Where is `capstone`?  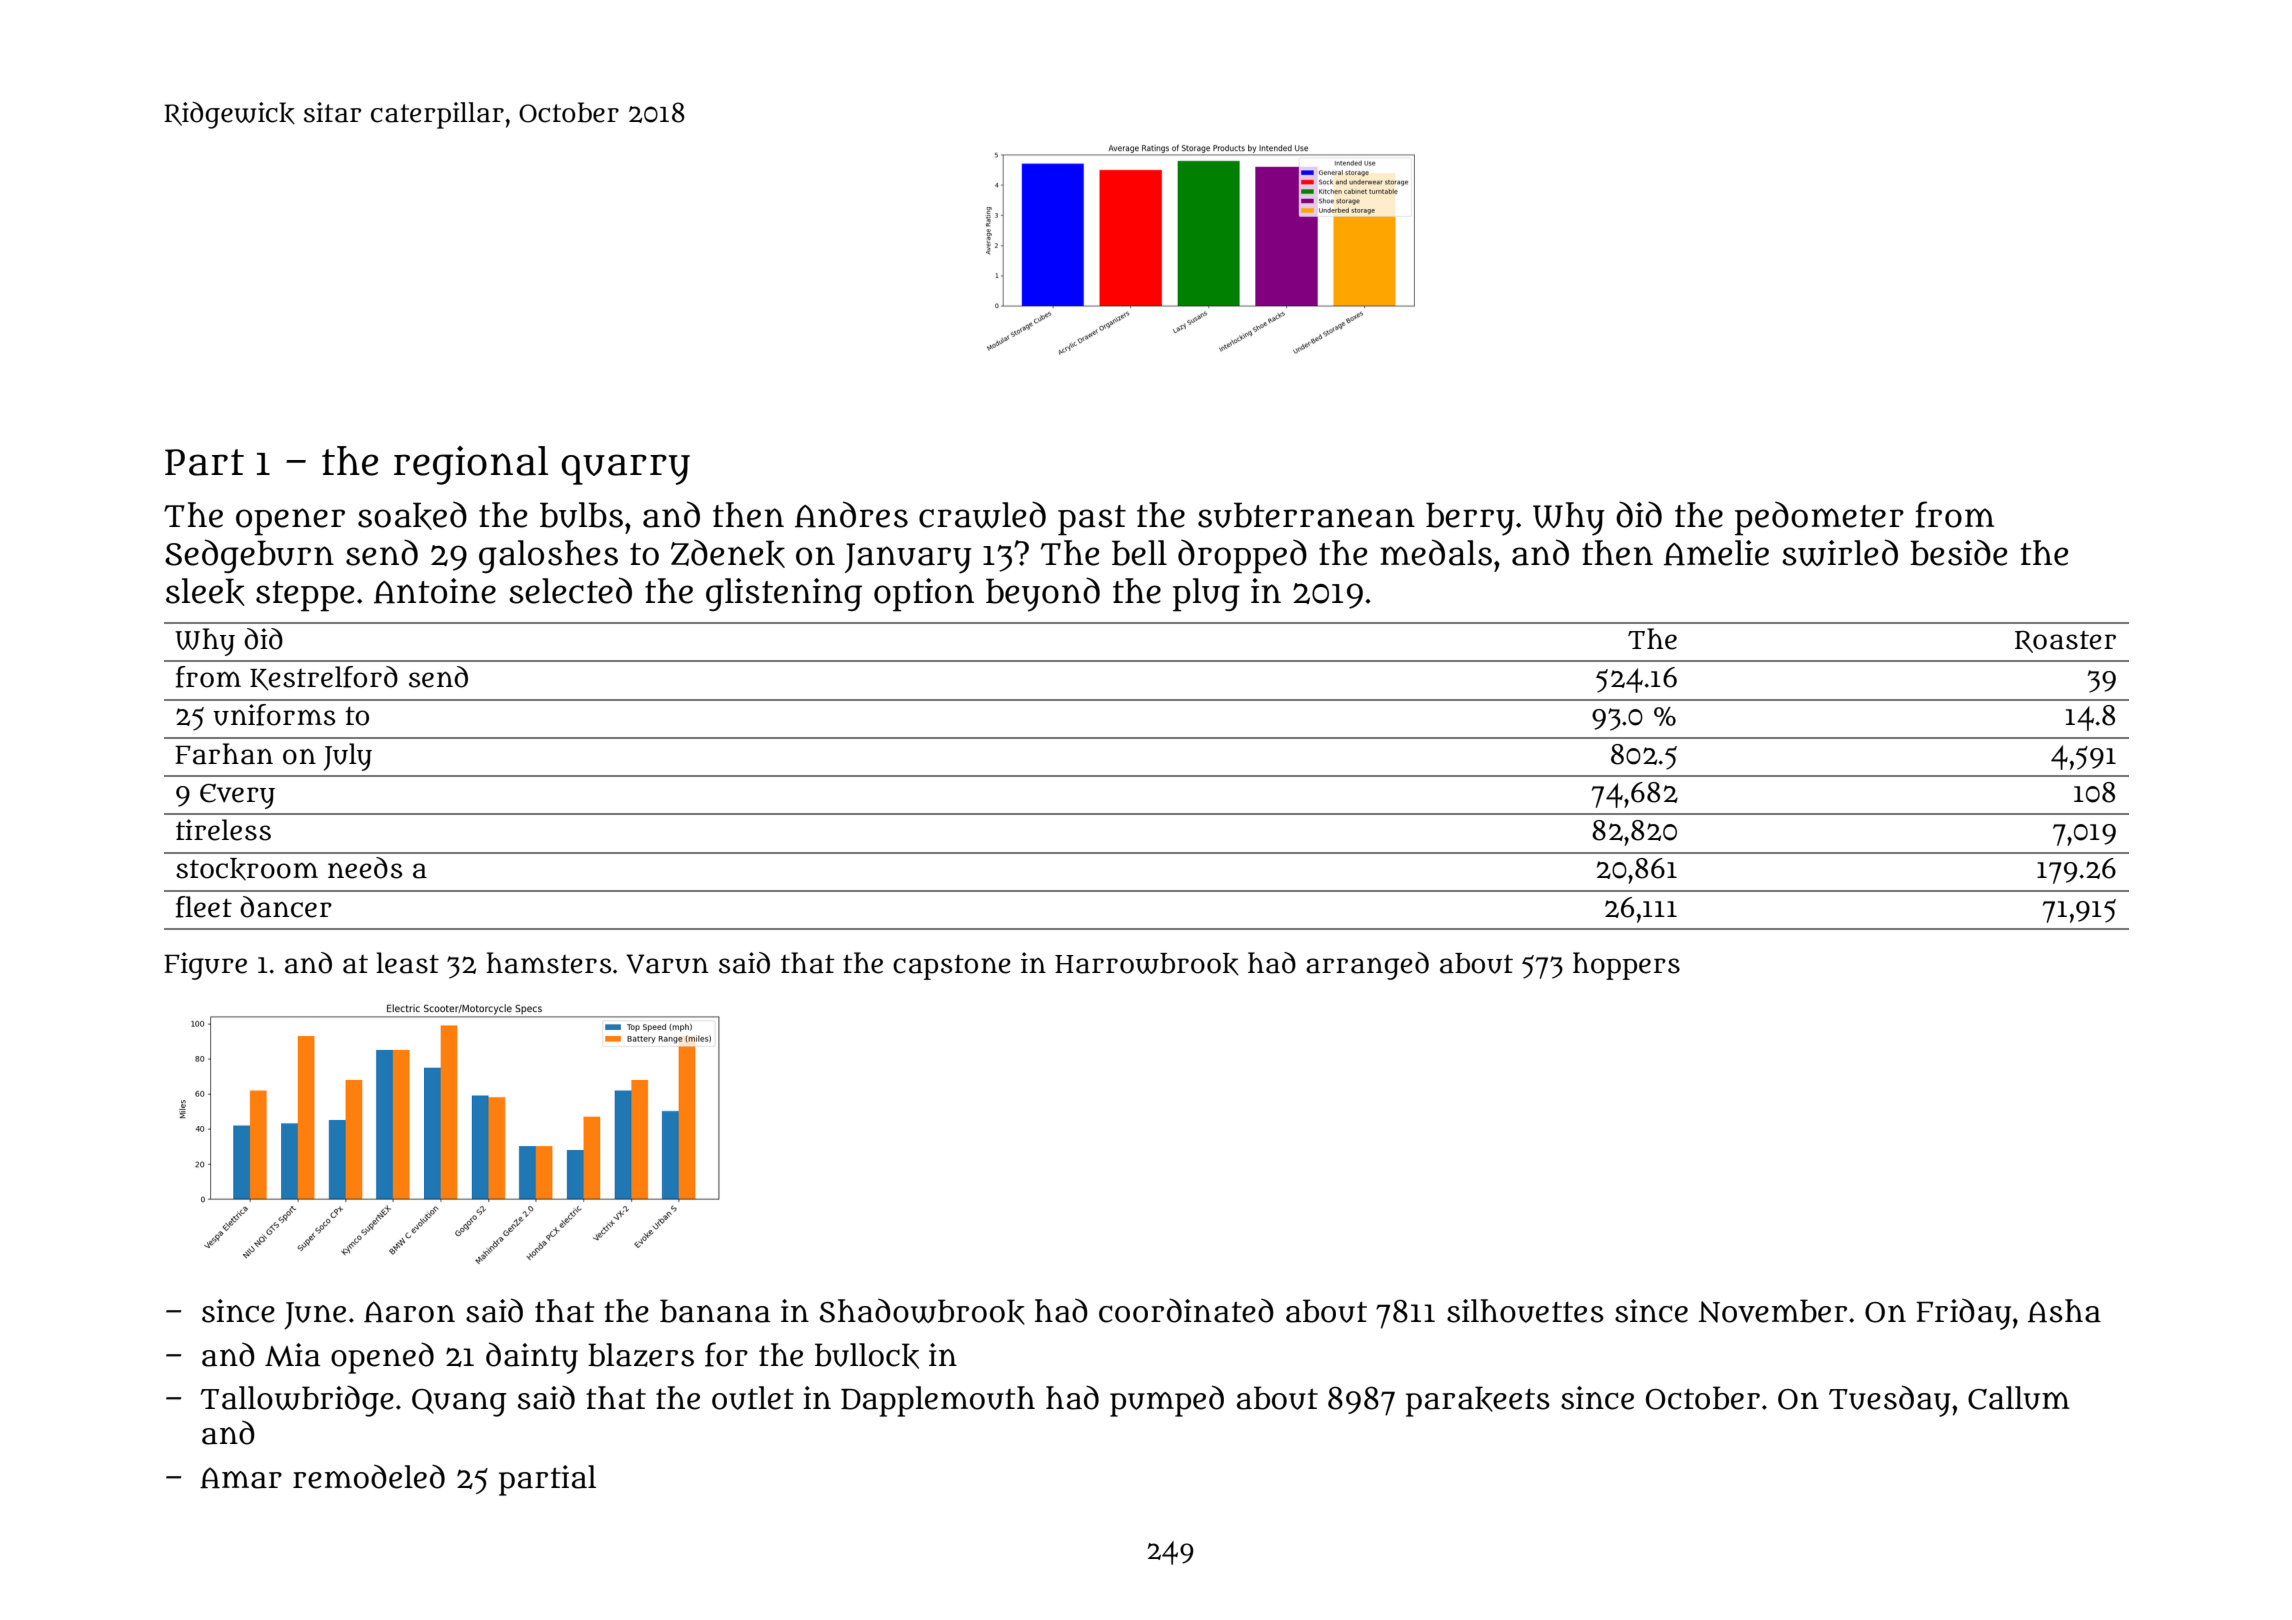
capstone is located at coordinates (952, 967).
